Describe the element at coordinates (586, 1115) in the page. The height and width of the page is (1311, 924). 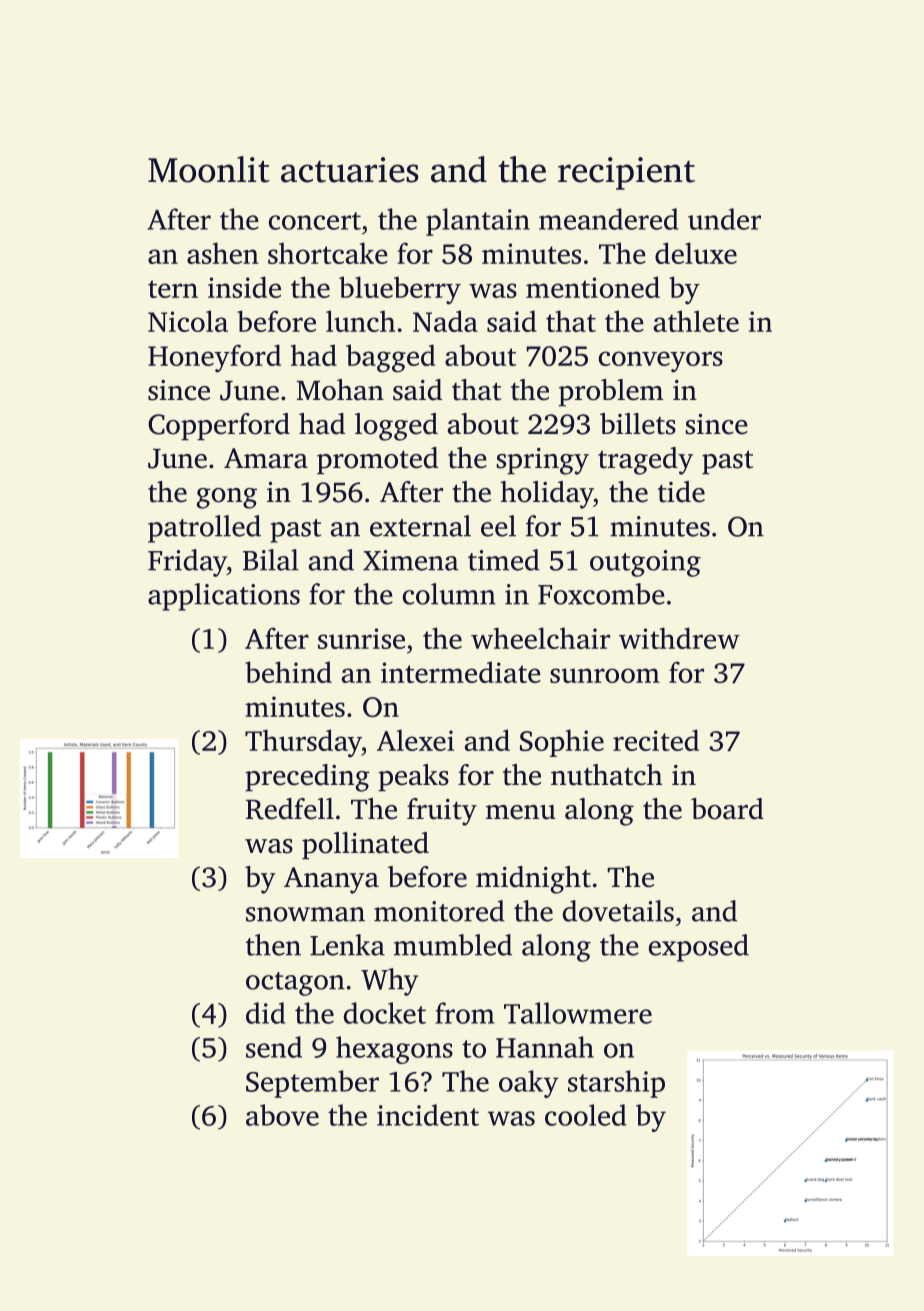
I see `cooled` at that location.
